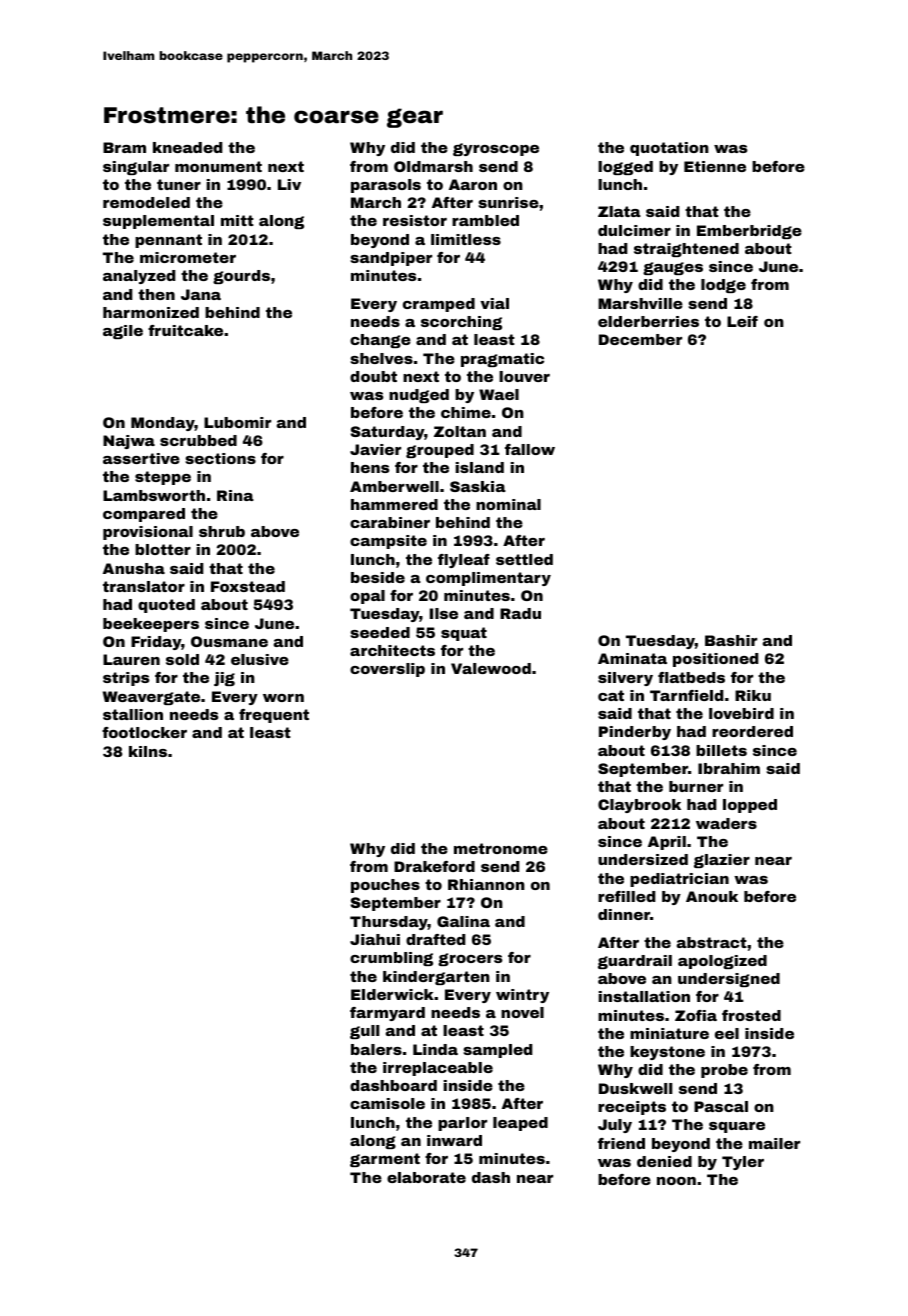  Describe the element at coordinates (151, 698) in the screenshot. I see `Weavergate` at that location.
